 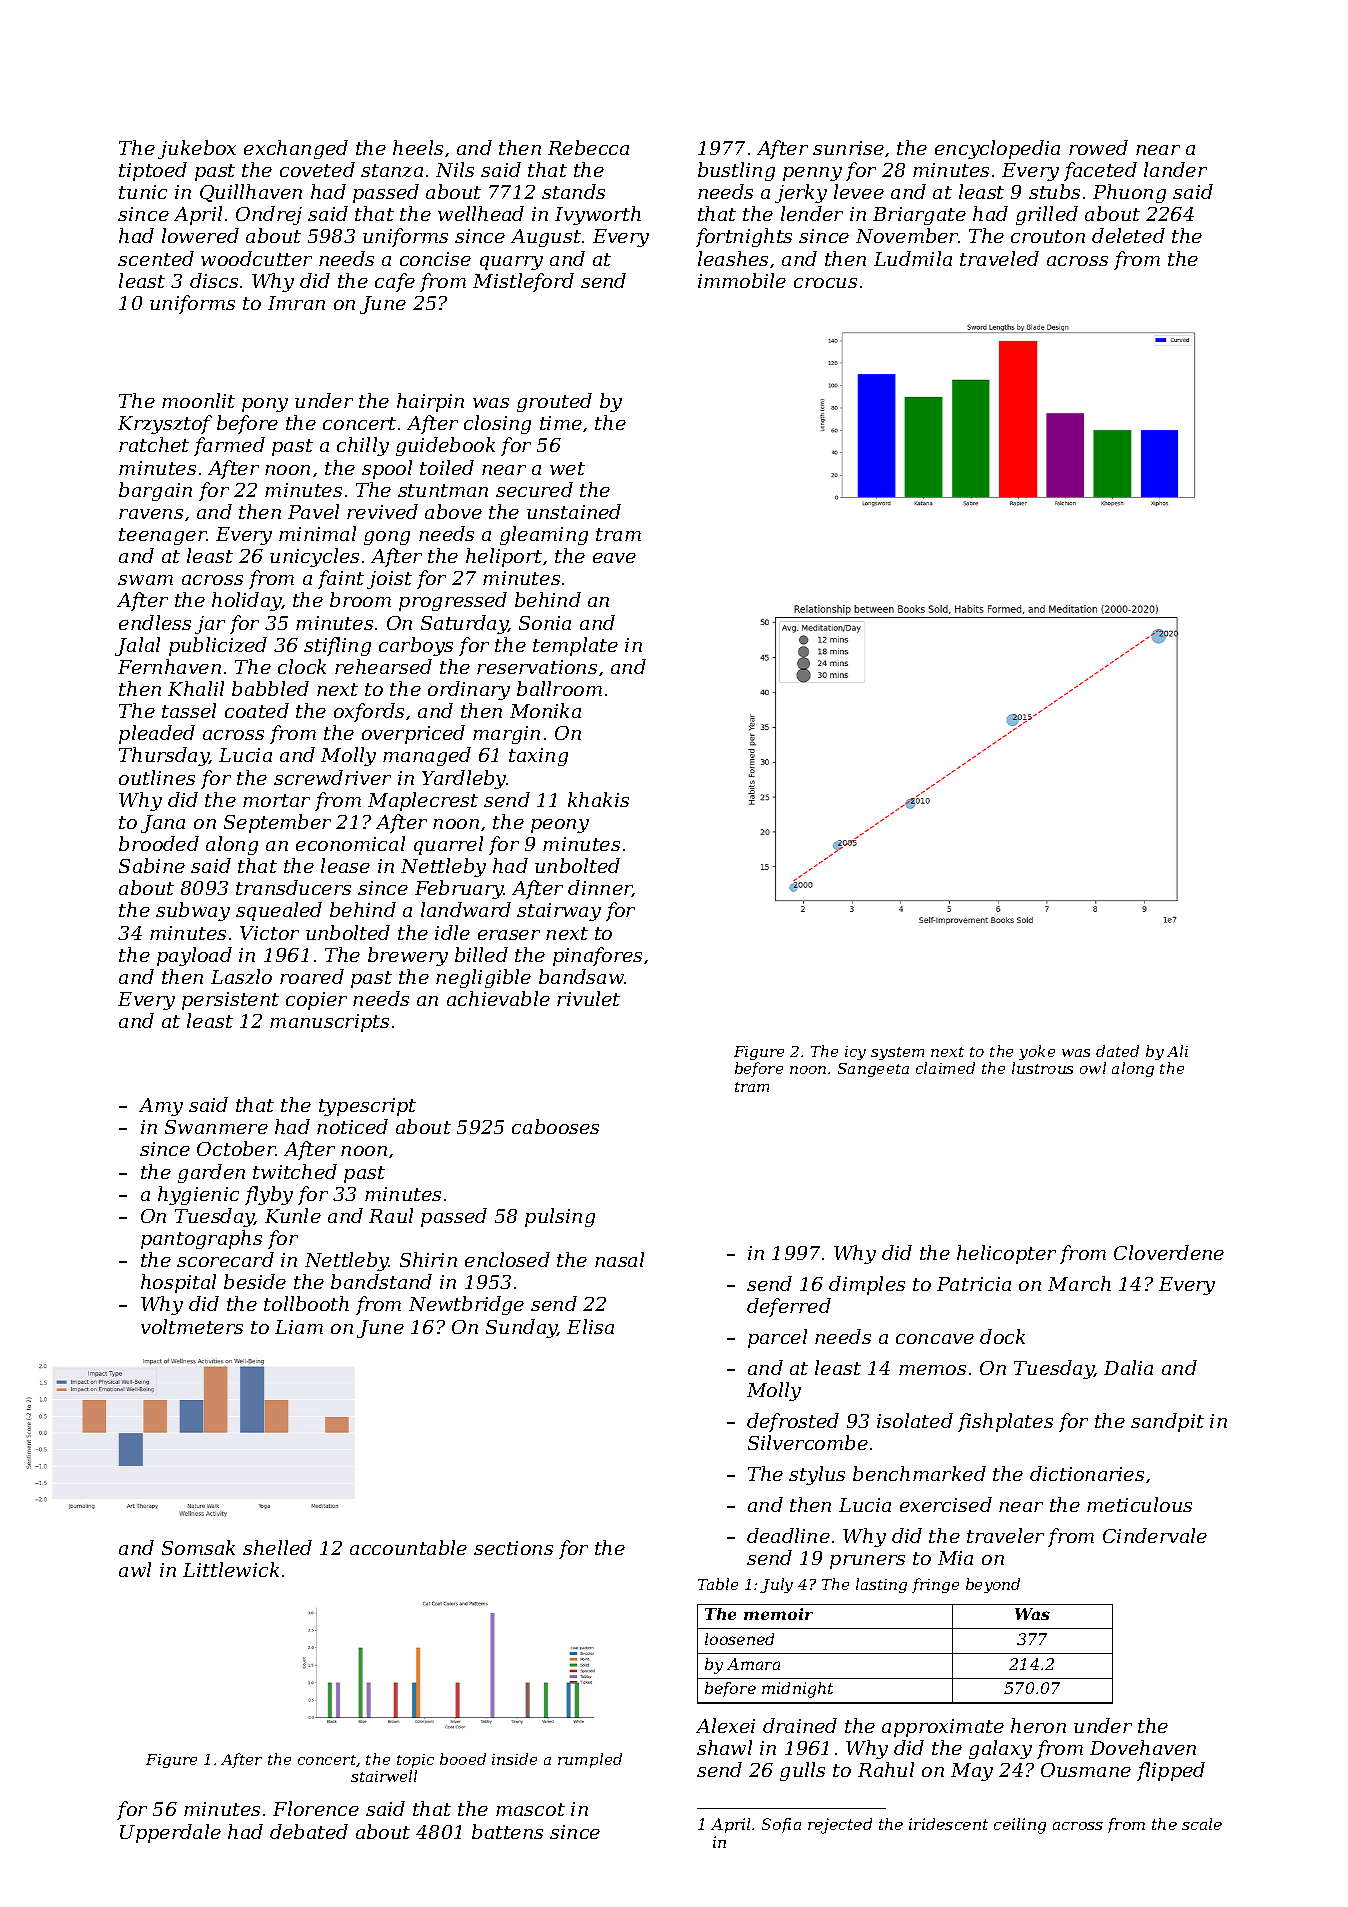 What do you see at coordinates (1006, 1254) in the screenshot?
I see `helicopter` at bounding box center [1006, 1254].
